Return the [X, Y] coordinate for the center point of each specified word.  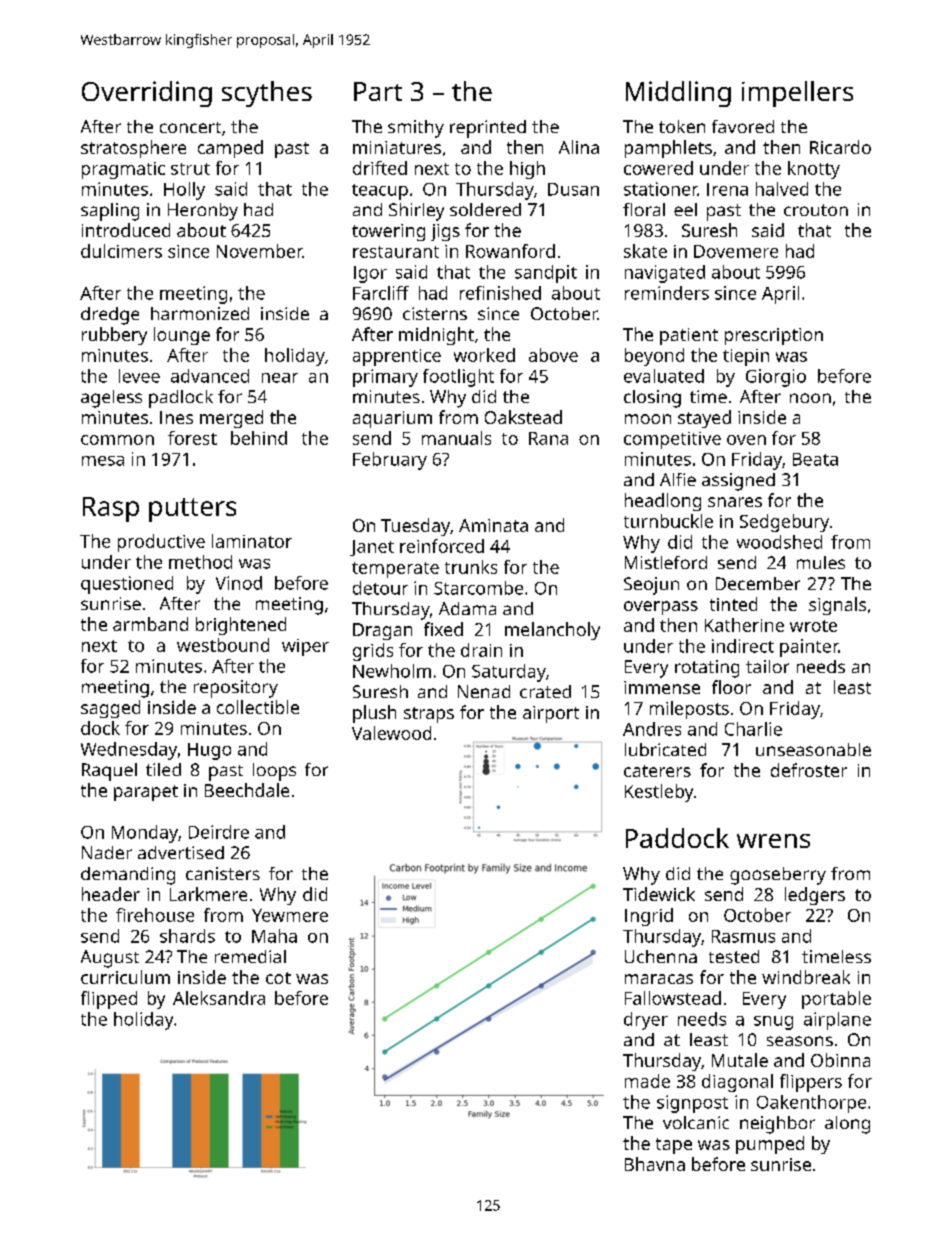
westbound [223, 645]
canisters [223, 873]
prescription [774, 336]
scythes [267, 94]
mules [821, 562]
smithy [416, 129]
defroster [809, 770]
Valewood [391, 733]
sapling [110, 212]
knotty [814, 170]
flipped [109, 1000]
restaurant [396, 252]
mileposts [689, 710]
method [200, 562]
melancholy [552, 631]
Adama [467, 608]
